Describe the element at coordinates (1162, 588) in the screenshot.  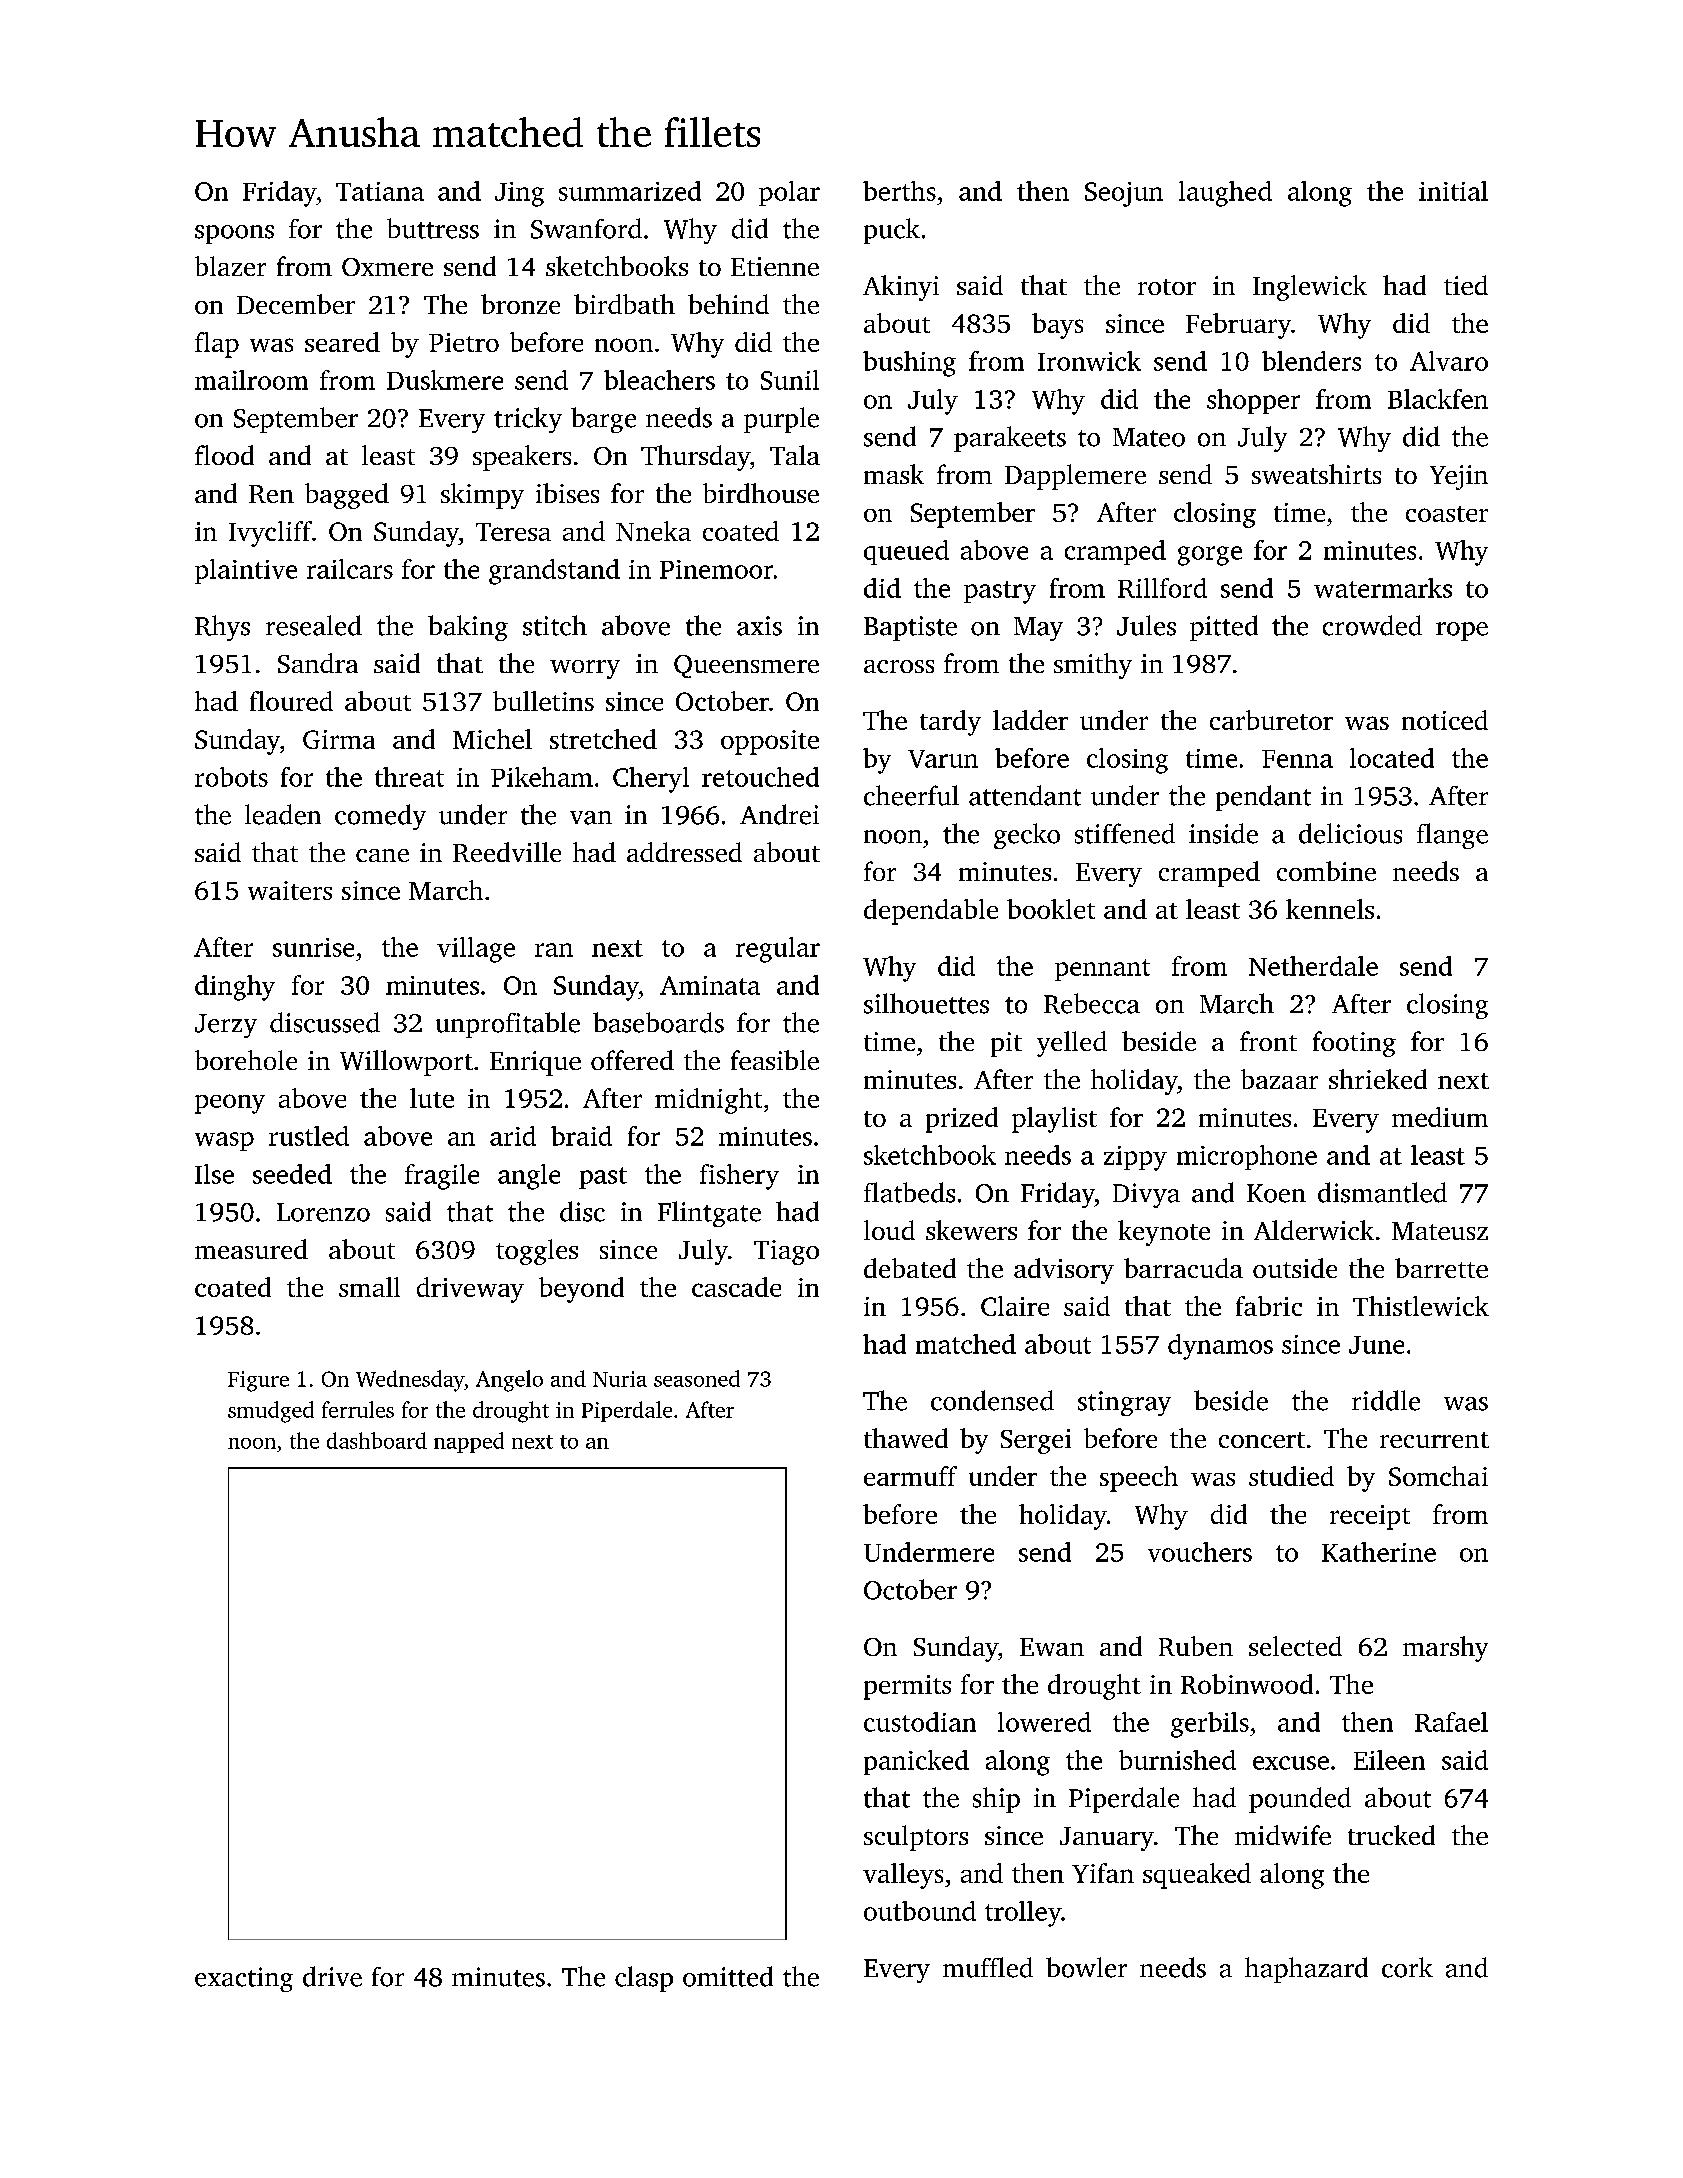
I see `Rillford` at that location.
